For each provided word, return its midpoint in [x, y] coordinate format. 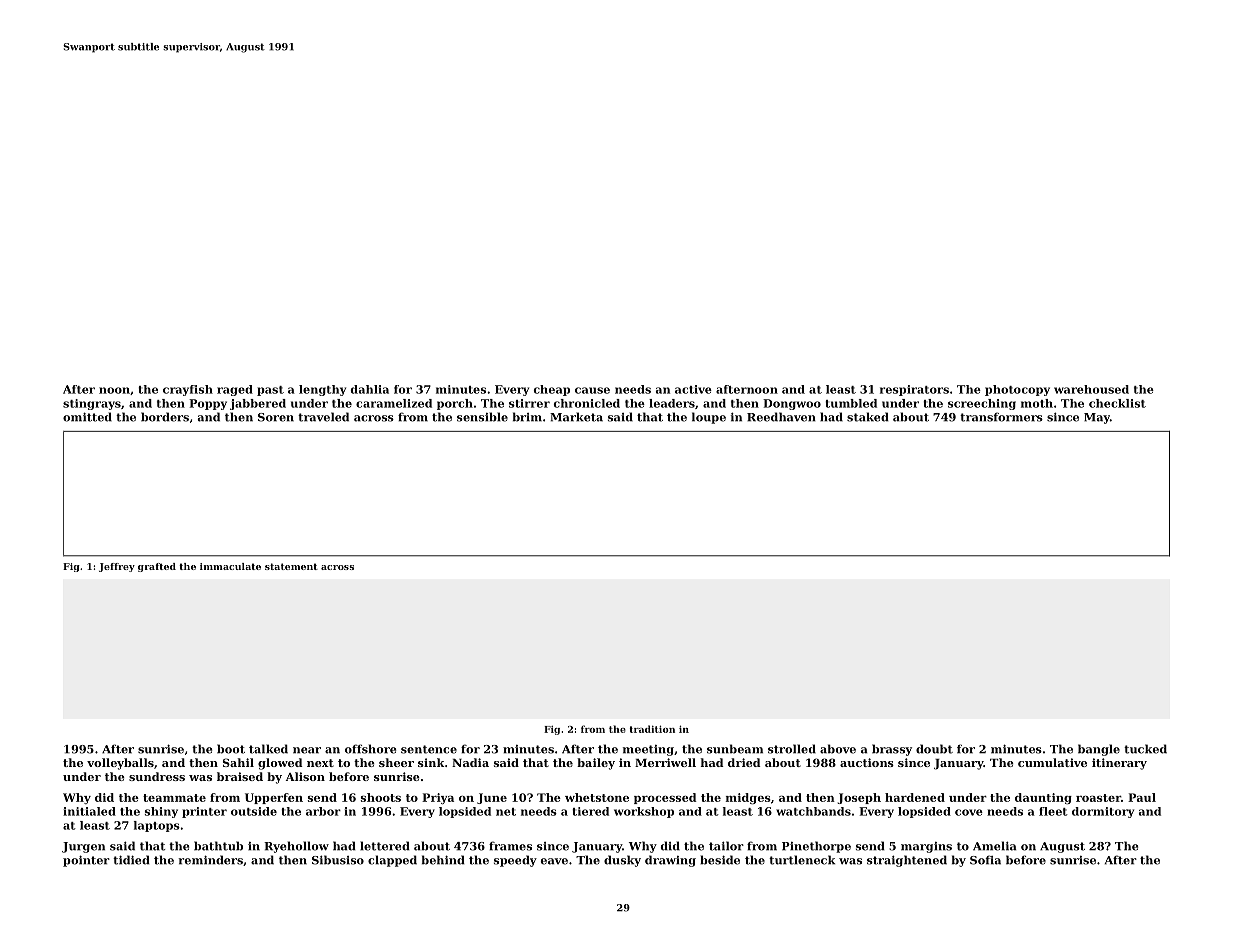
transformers [1001, 417]
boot [231, 749]
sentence [429, 749]
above [838, 749]
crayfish [188, 390]
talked [268, 749]
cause [592, 390]
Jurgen [83, 847]
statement [291, 566]
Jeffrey [117, 567]
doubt [934, 749]
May [1097, 418]
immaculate [230, 566]
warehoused [1091, 389]
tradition [652, 729]
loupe [709, 418]
